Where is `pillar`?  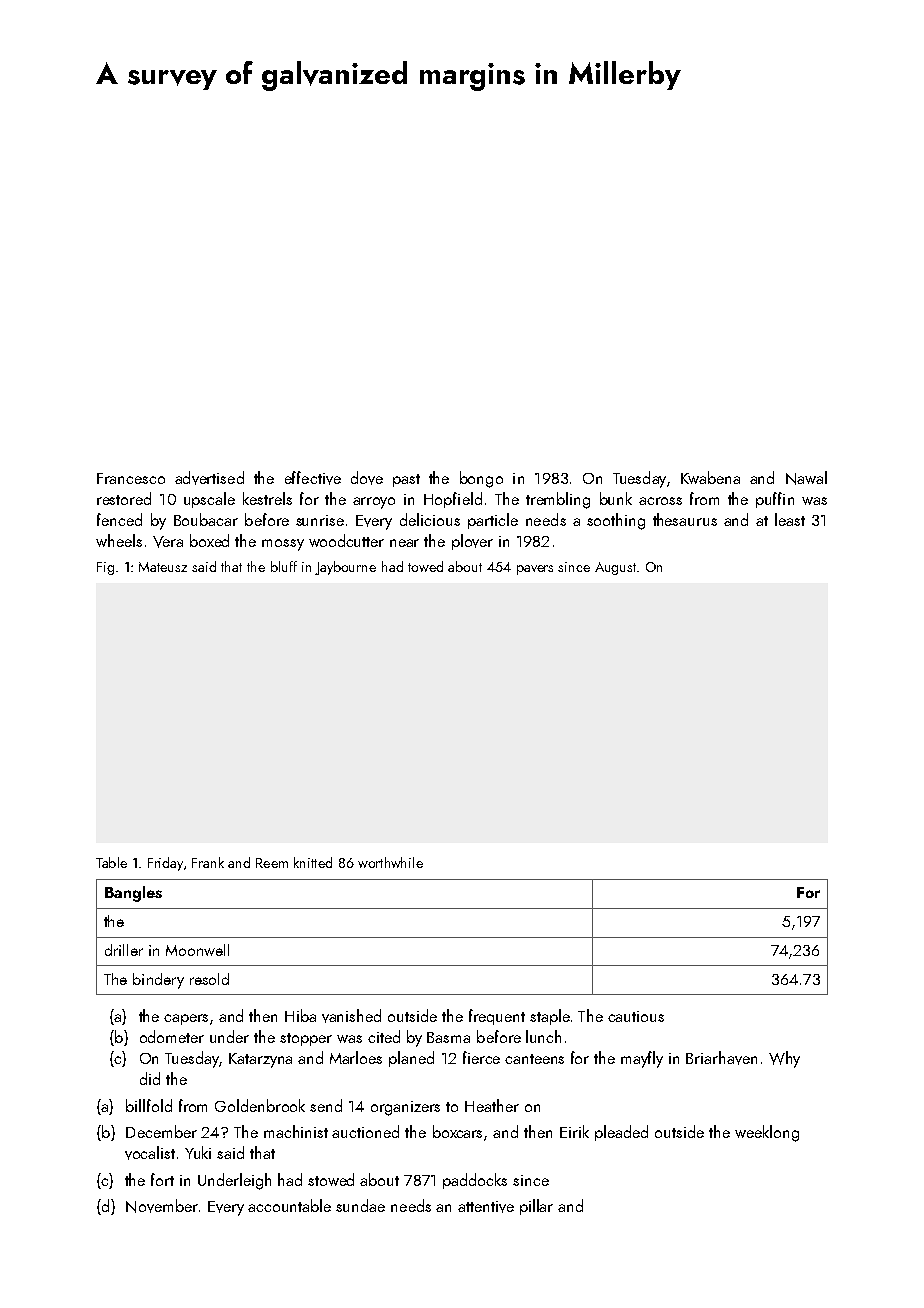
pillar is located at coordinates (536, 1207).
